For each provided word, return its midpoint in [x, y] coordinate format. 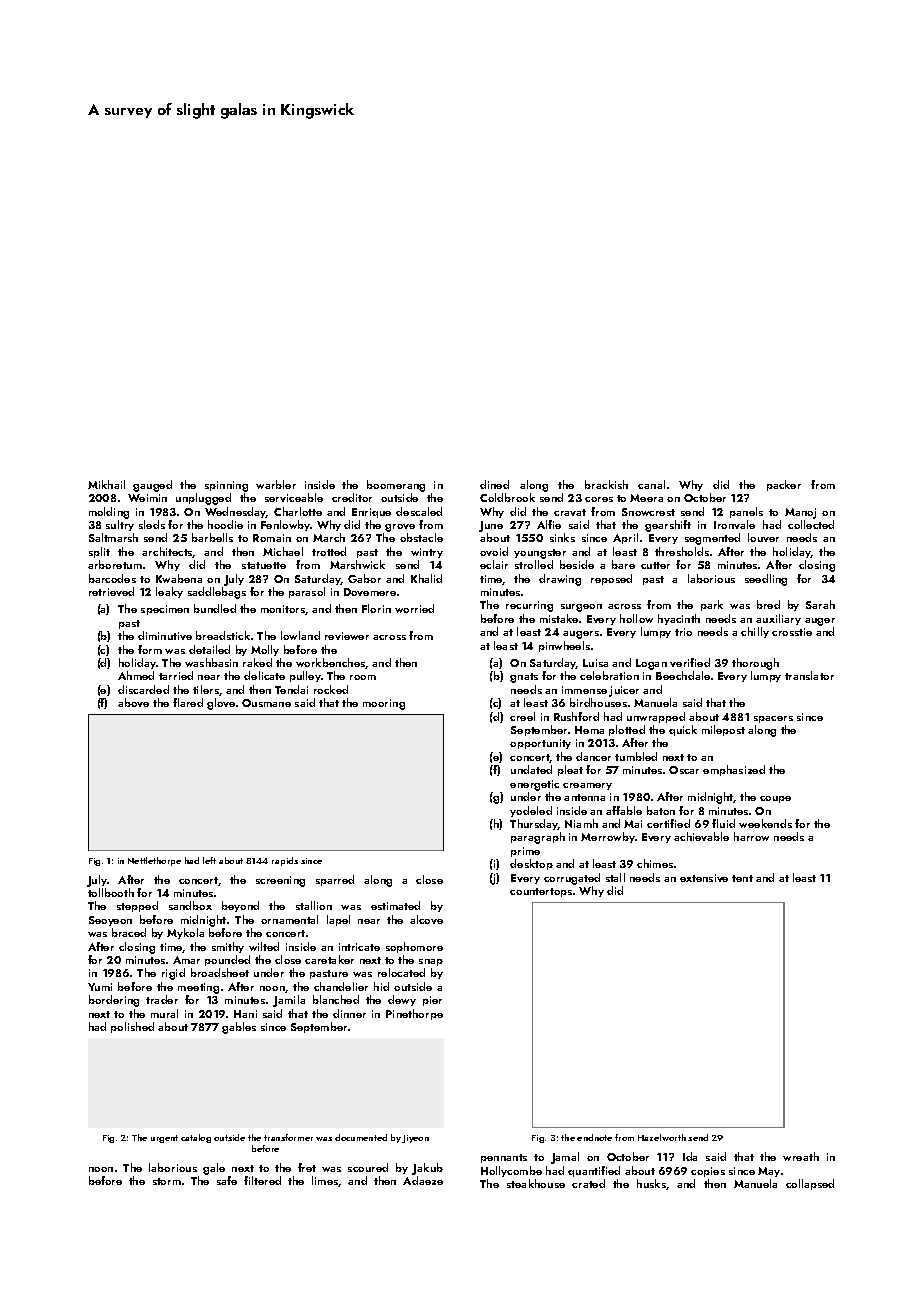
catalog [196, 1138]
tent [742, 878]
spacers [773, 719]
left [209, 860]
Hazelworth [662, 1137]
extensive [704, 878]
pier [432, 1001]
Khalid [426, 578]
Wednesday [235, 512]
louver [763, 537]
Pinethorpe [414, 1014]
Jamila [289, 1001]
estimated [395, 905]
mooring [384, 704]
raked [257, 662]
